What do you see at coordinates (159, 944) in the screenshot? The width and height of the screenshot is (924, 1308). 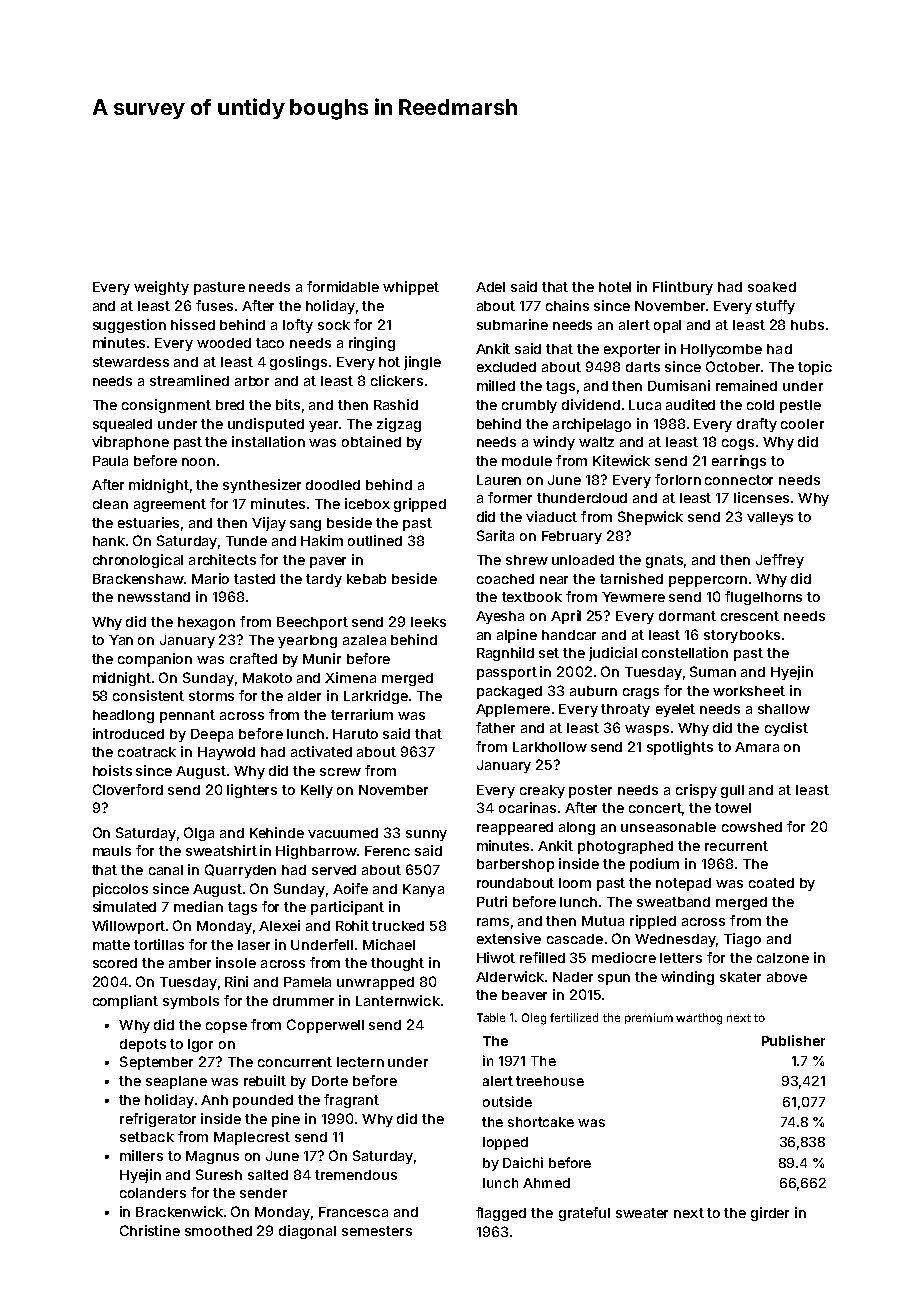 I see `tortillas` at bounding box center [159, 944].
